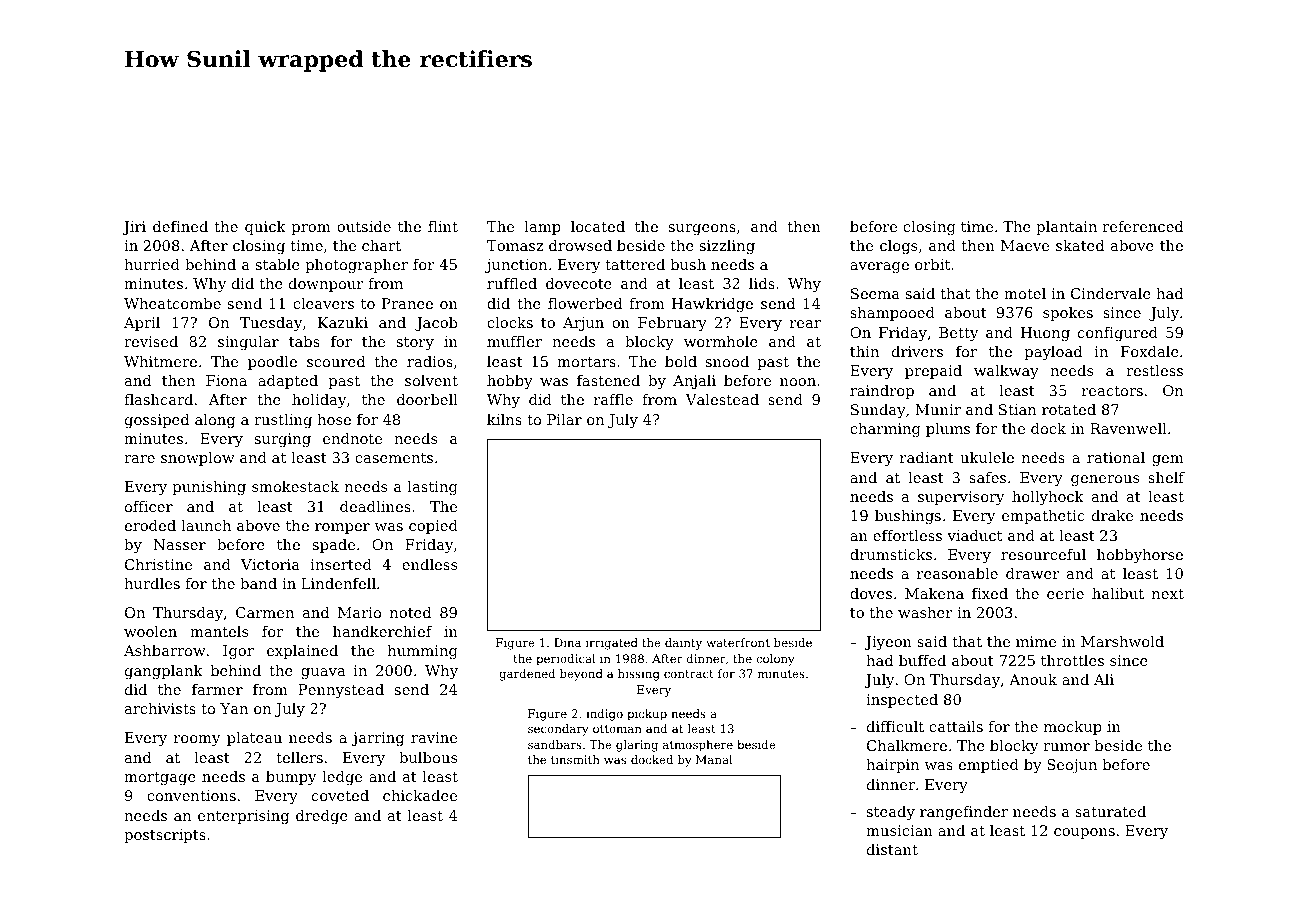  What do you see at coordinates (1066, 747) in the screenshot?
I see `rumor` at bounding box center [1066, 747].
